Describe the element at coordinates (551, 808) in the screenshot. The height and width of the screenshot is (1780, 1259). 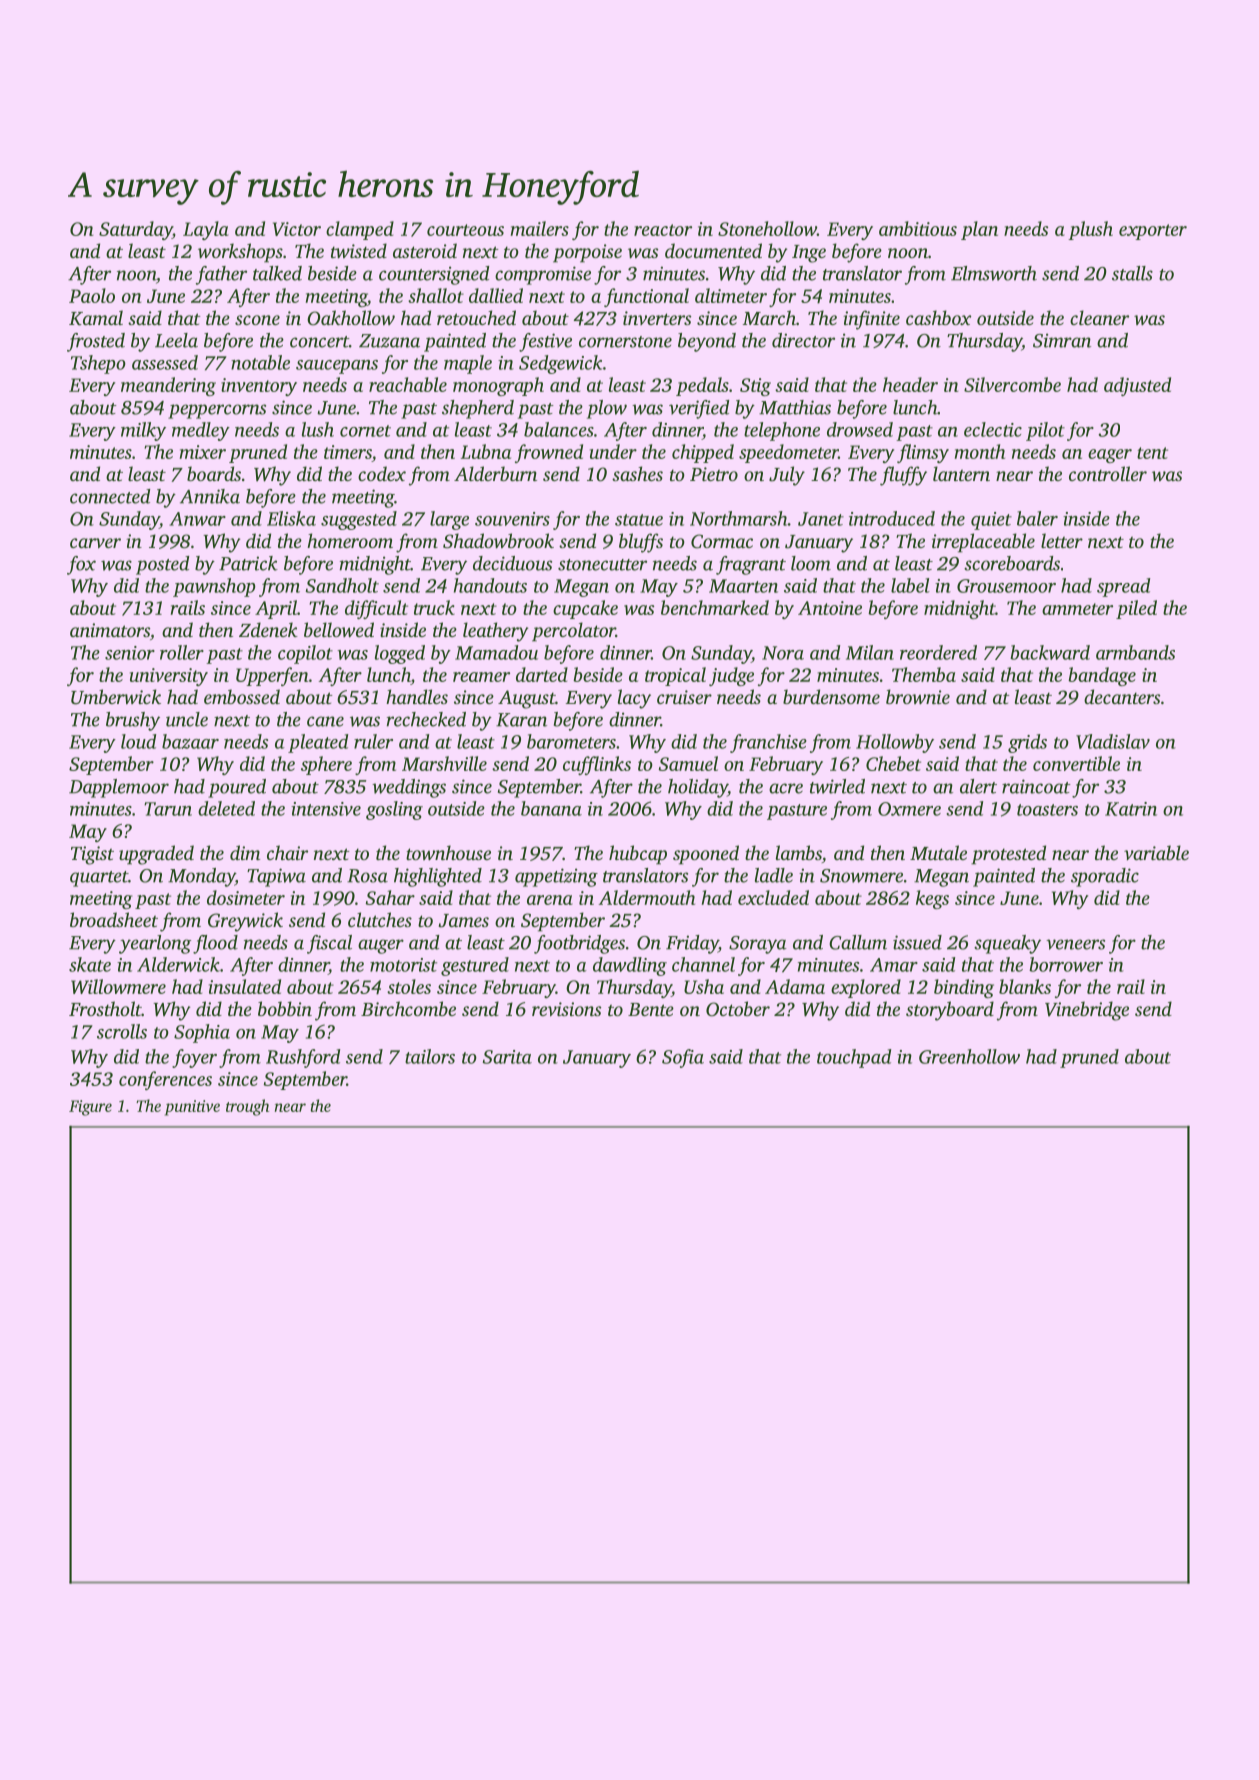
I see `banana` at that location.
